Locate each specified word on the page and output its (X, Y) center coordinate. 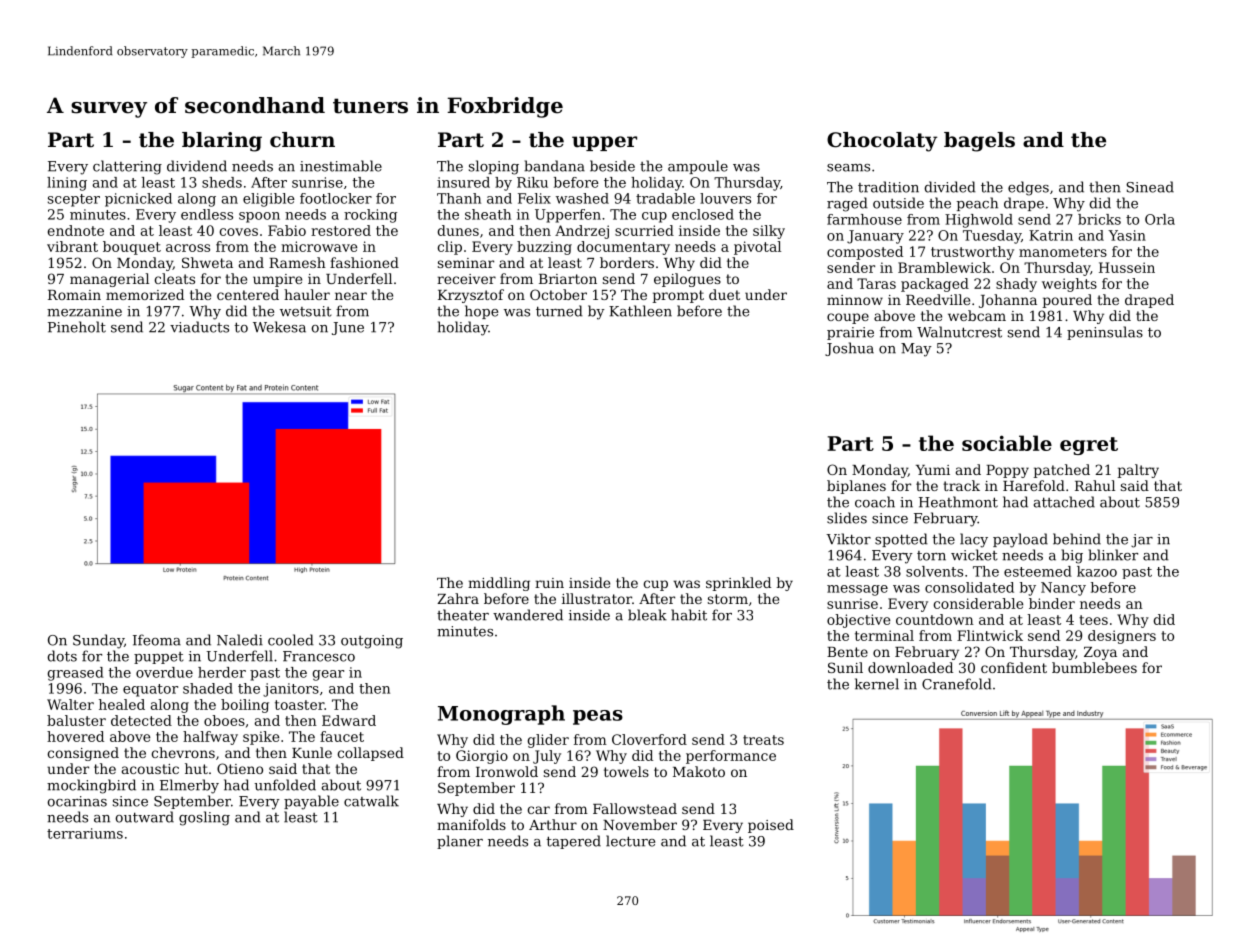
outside (898, 203)
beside (612, 166)
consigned (83, 754)
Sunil (845, 667)
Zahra (458, 598)
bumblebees (1094, 667)
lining (67, 184)
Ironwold (507, 771)
